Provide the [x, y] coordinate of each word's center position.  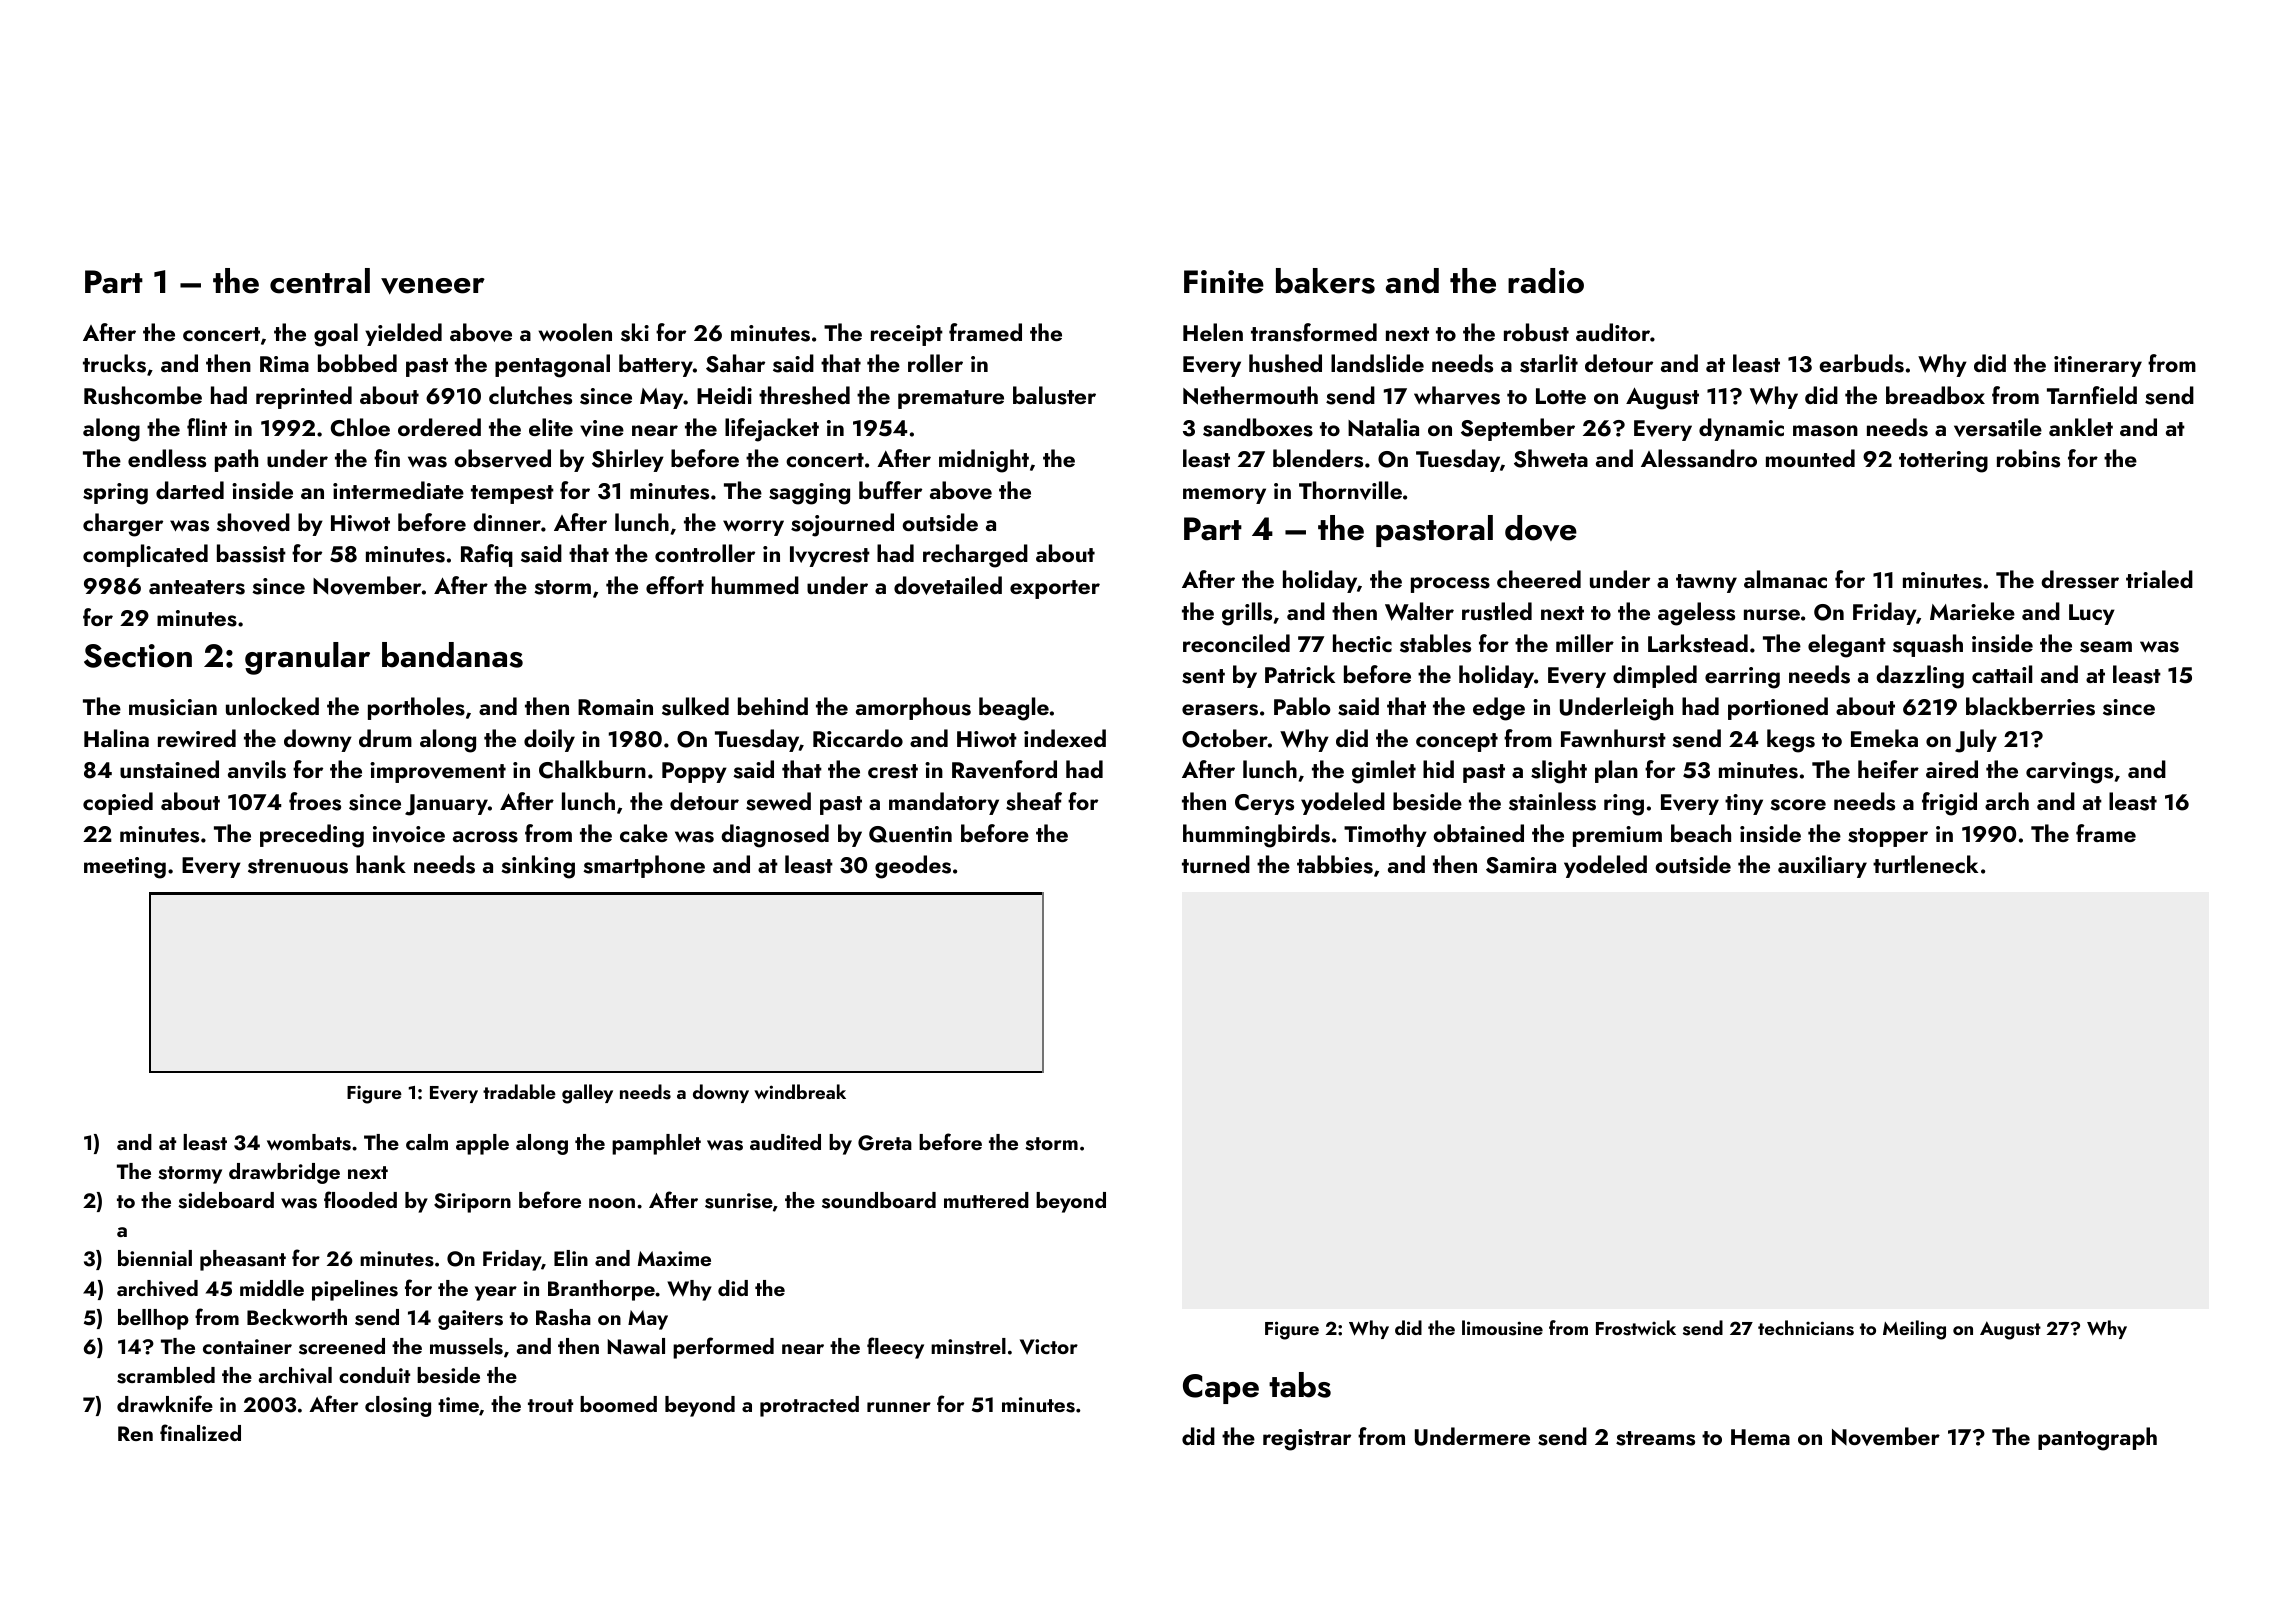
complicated [145, 555]
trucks [114, 363]
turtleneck [1925, 864]
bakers [1325, 281]
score [1798, 805]
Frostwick [1636, 1328]
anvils [257, 769]
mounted [1810, 458]
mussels [466, 1346]
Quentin [910, 834]
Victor [1049, 1347]
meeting [125, 868]
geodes [913, 867]
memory [1224, 496]
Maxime [674, 1258]
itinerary [2098, 366]
